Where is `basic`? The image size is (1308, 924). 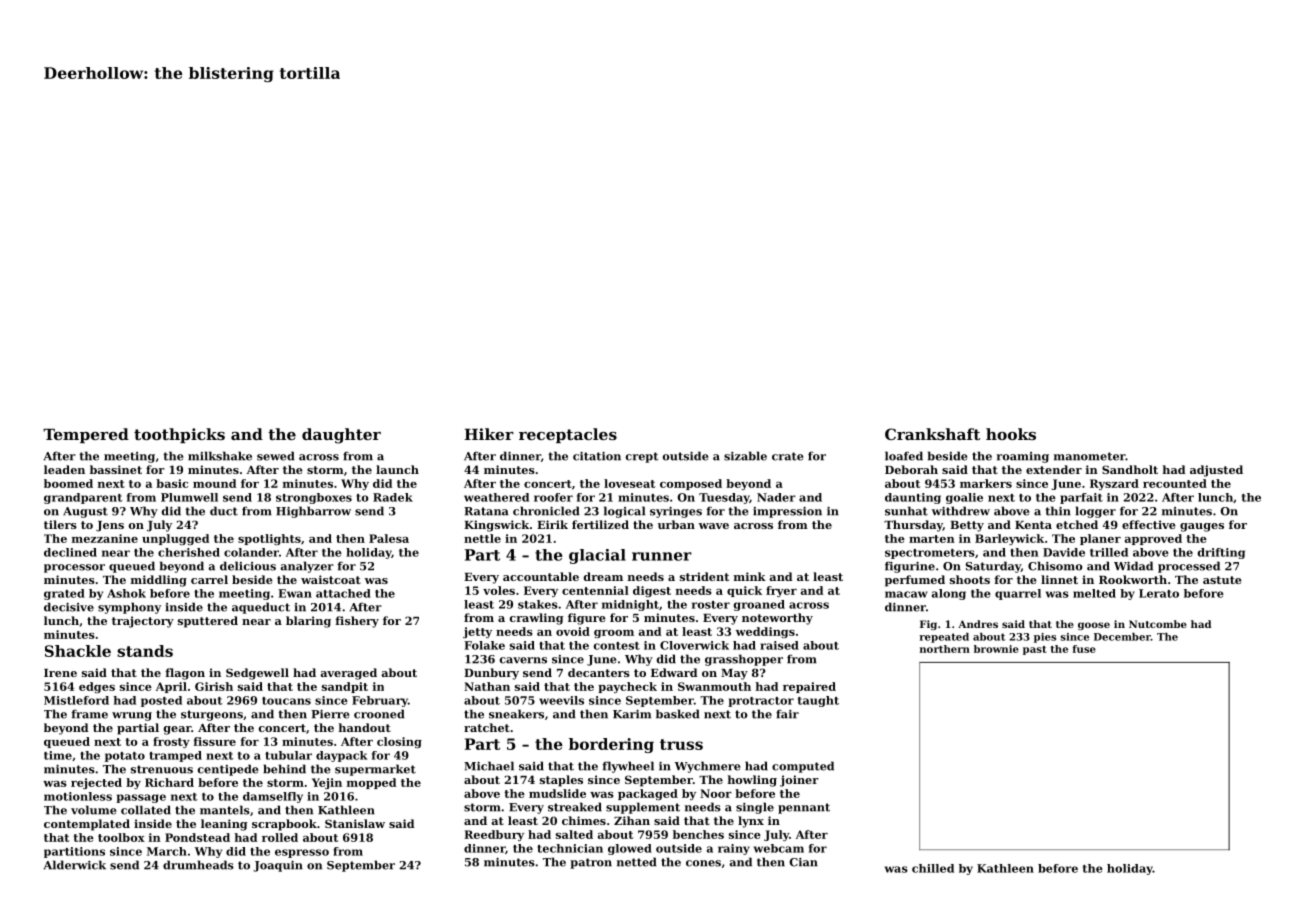 basic is located at coordinates (172, 483).
